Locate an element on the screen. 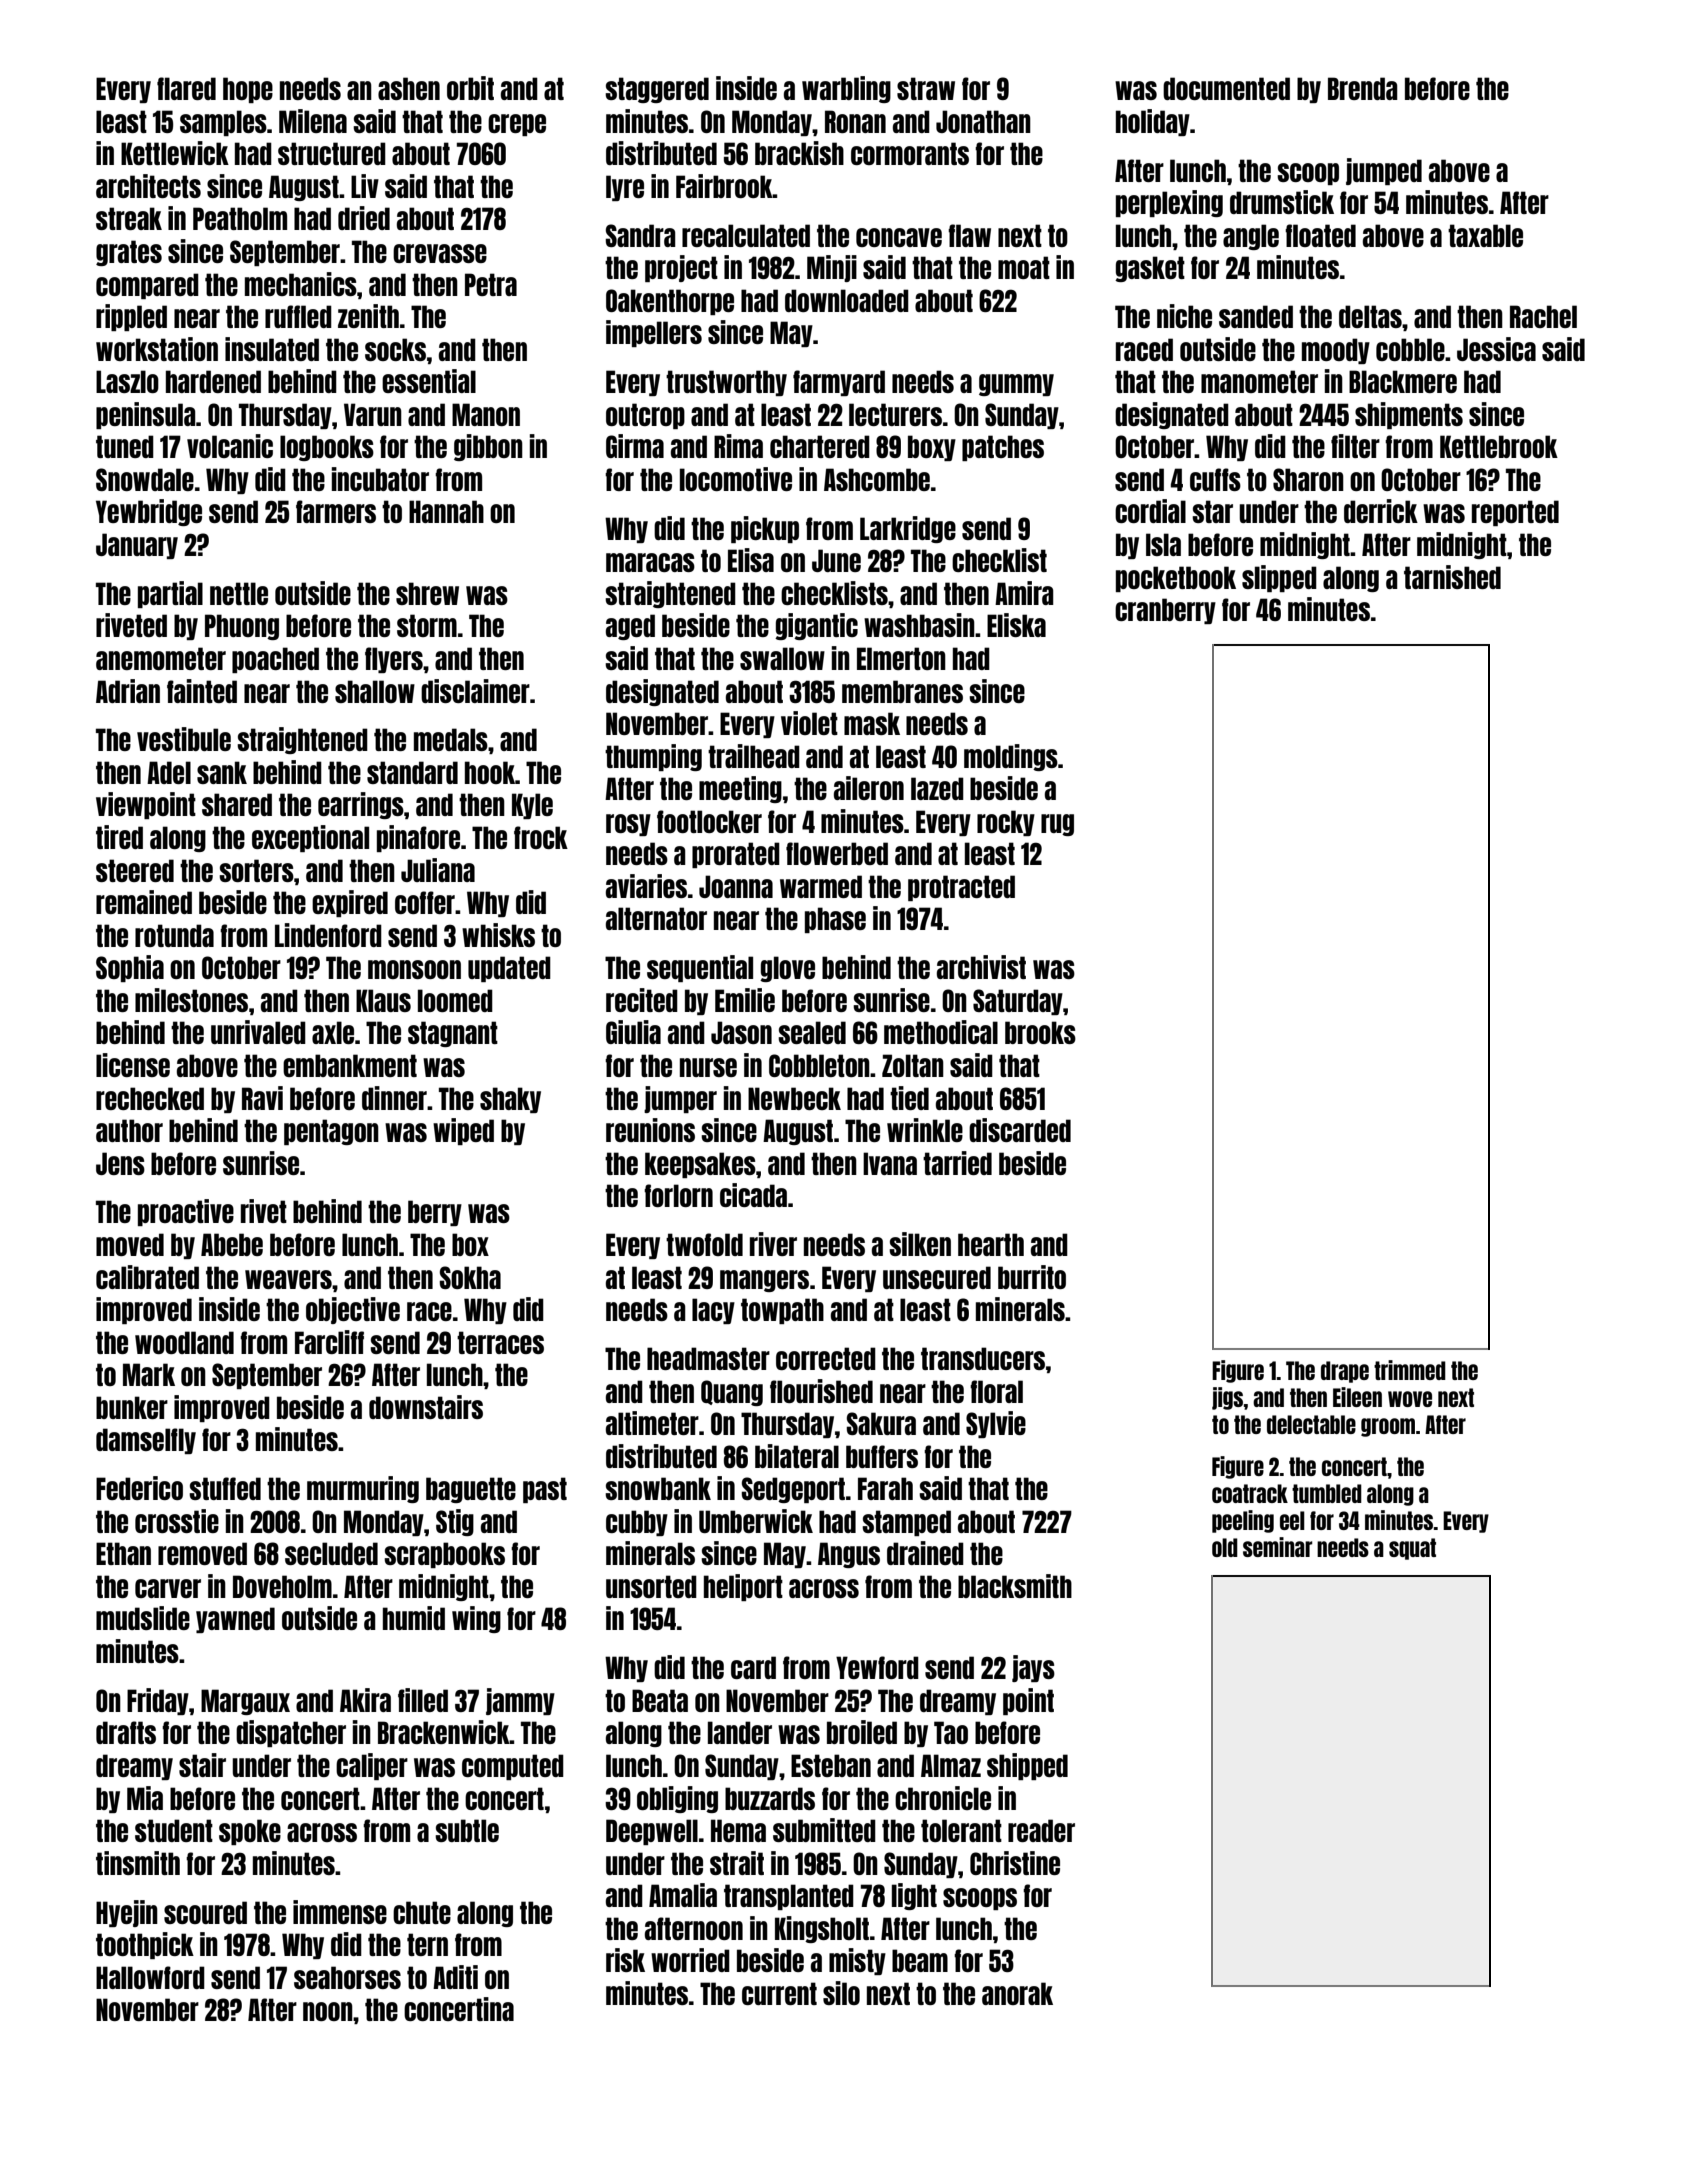  straw is located at coordinates (926, 88).
